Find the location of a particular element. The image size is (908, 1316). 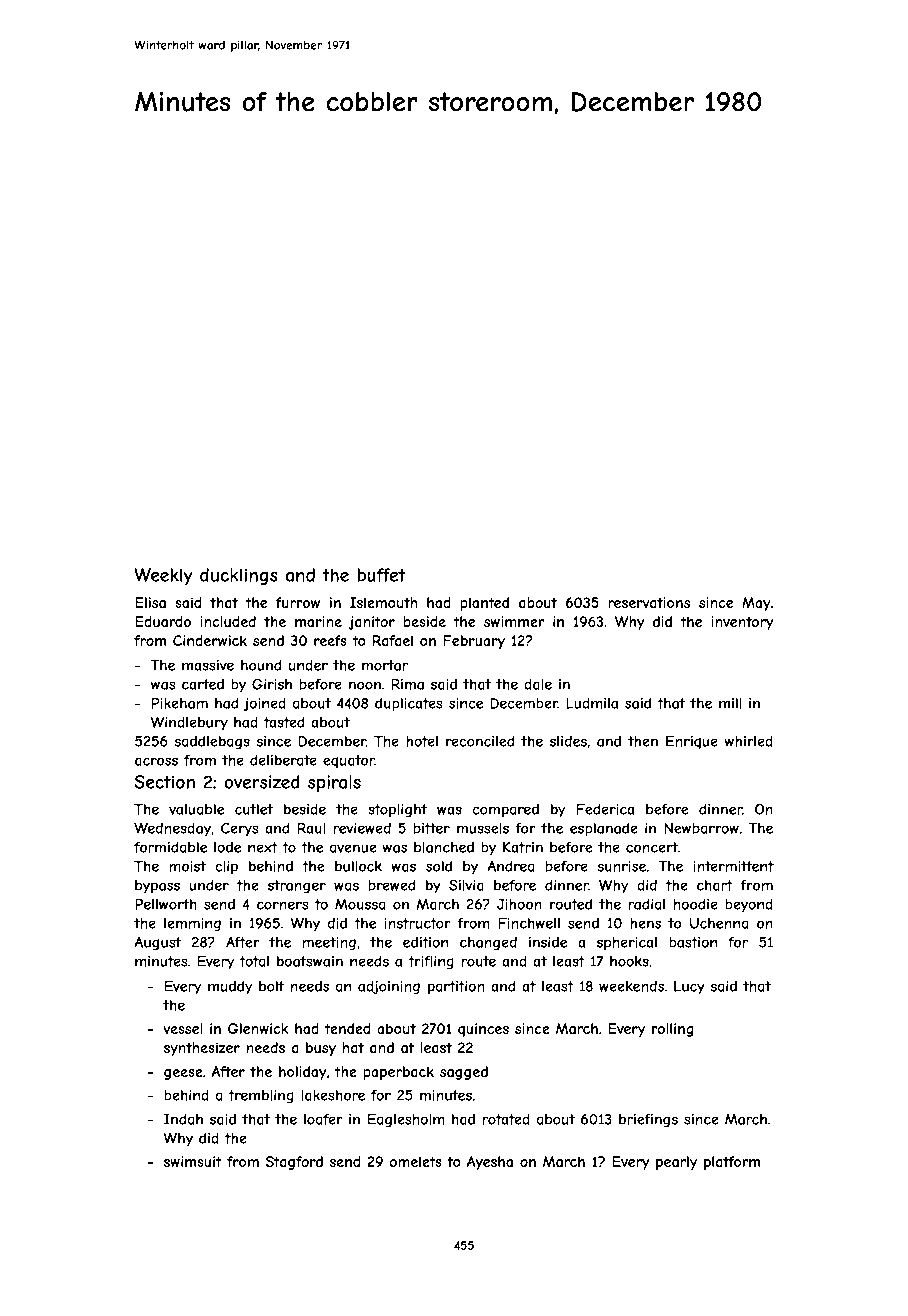

Moussa is located at coordinates (360, 904).
